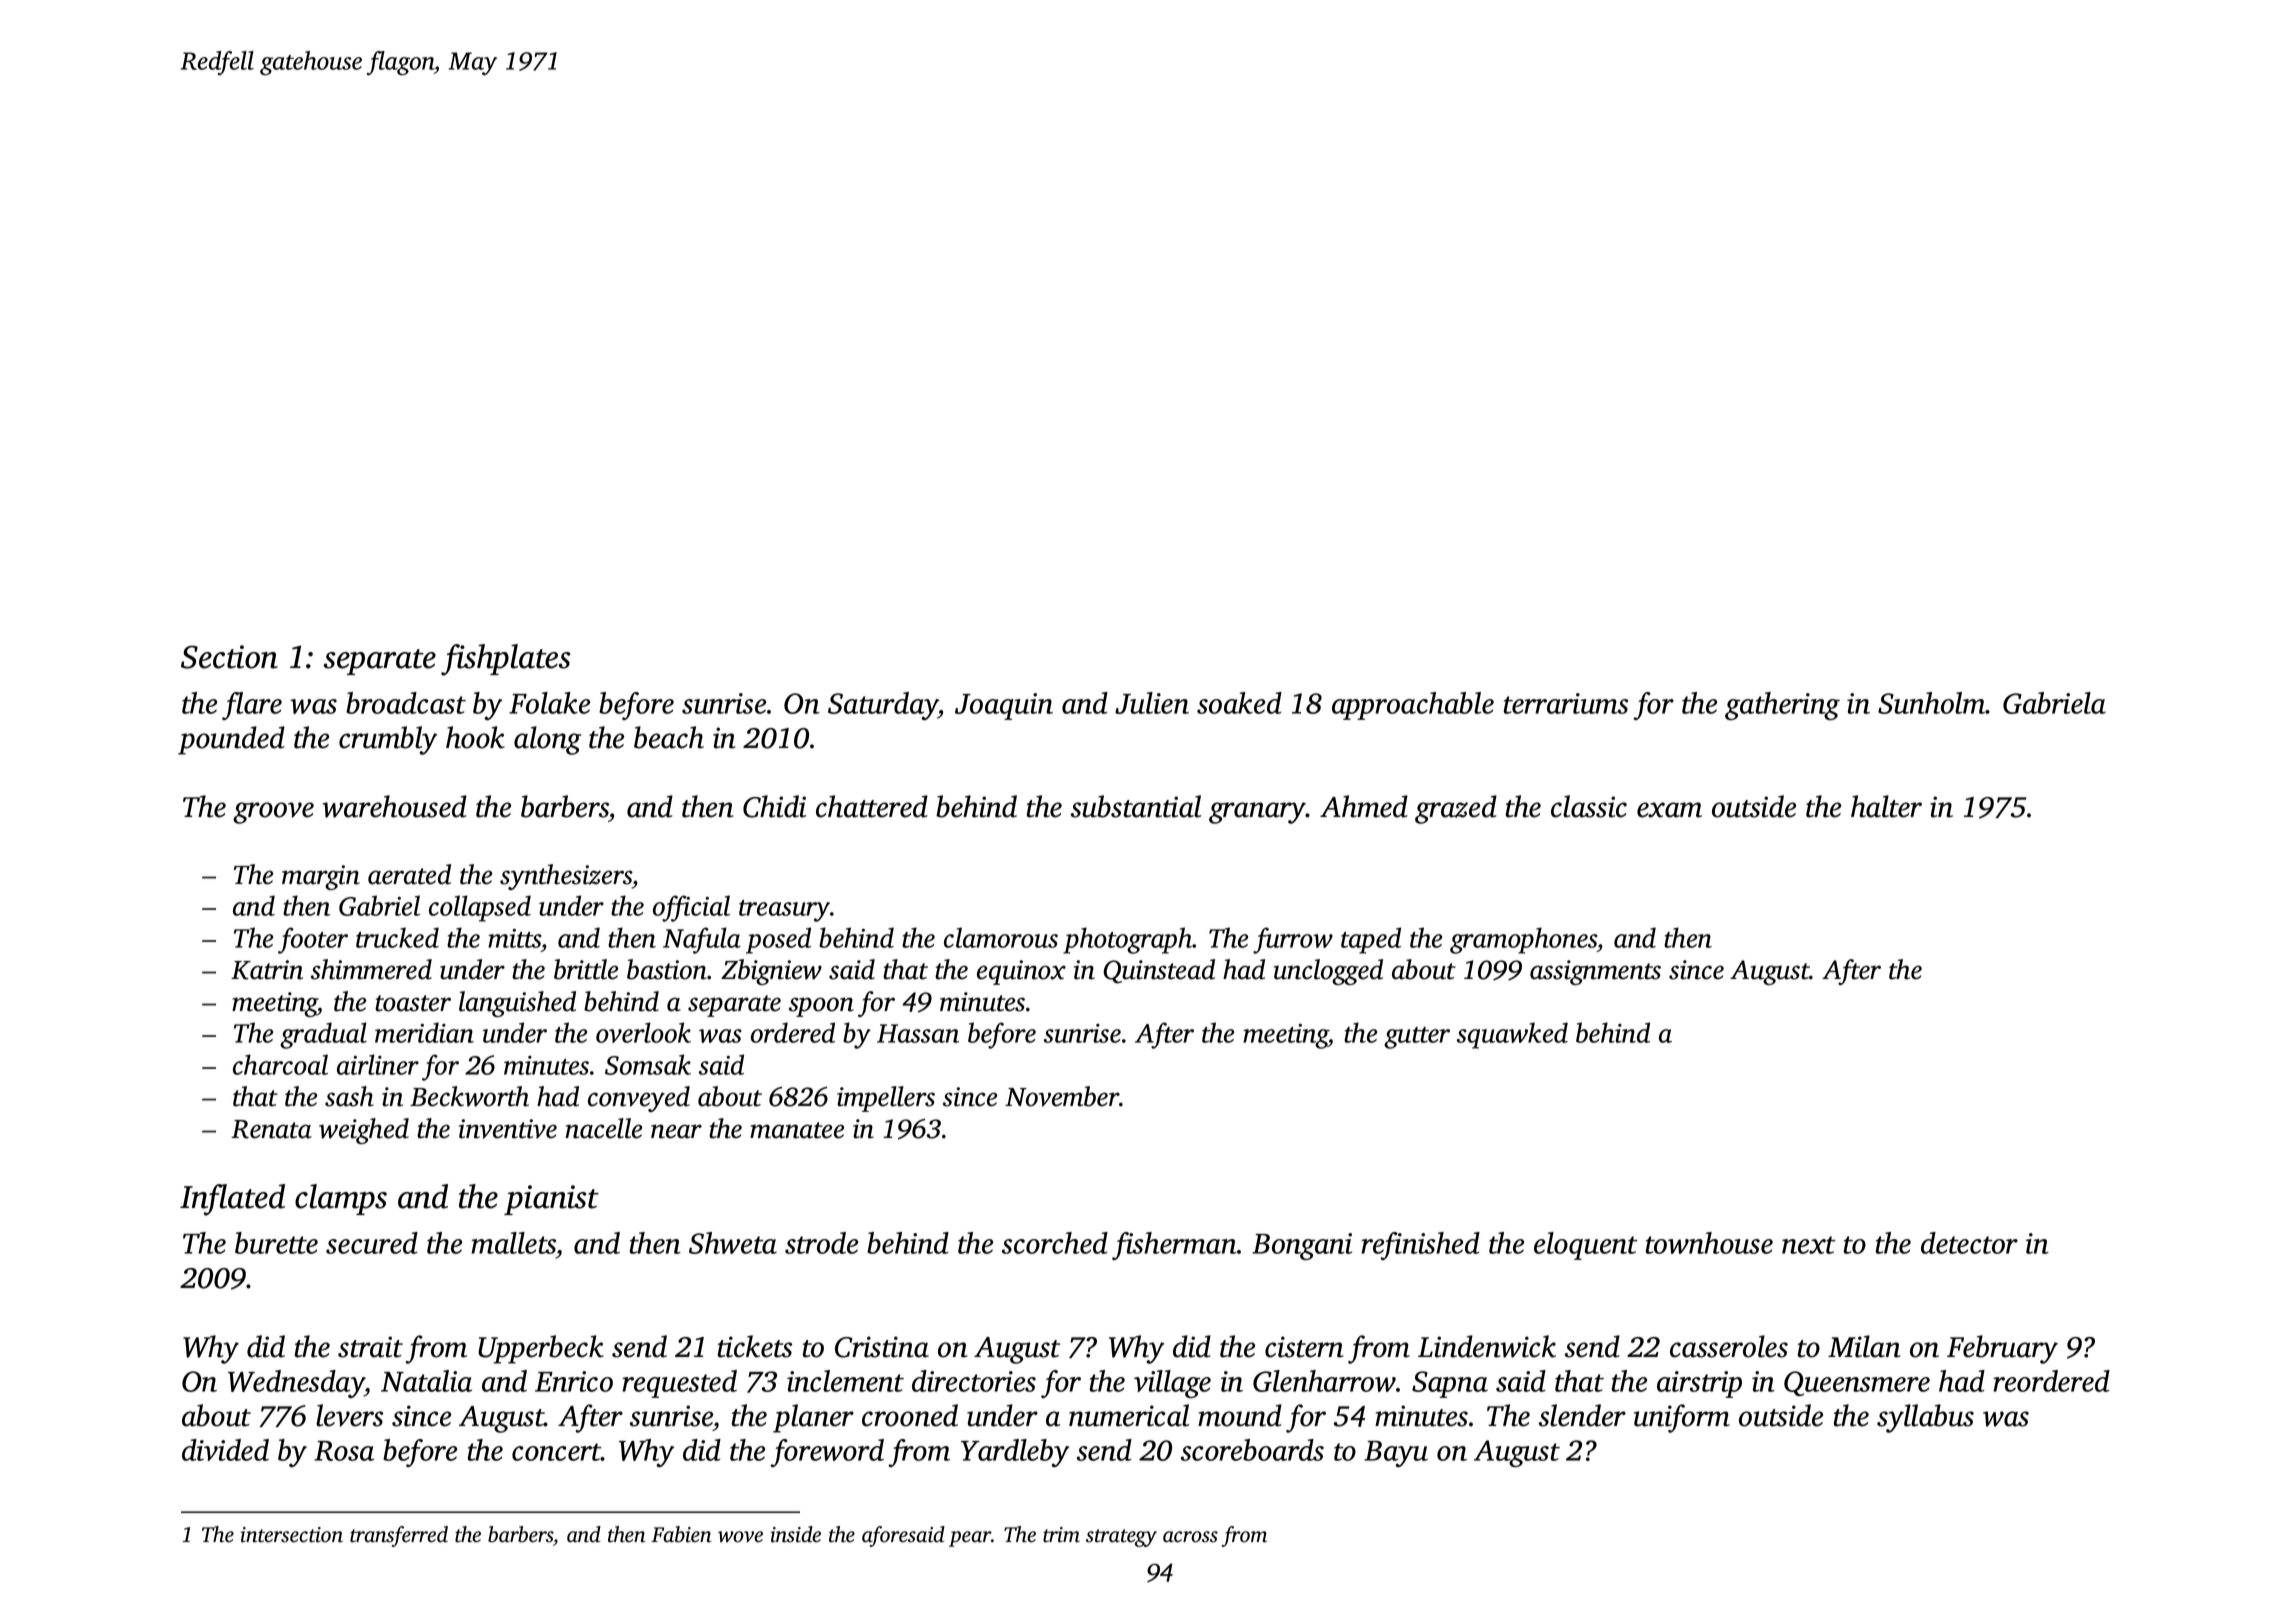 The width and height of the document is (2292, 1620). Describe the element at coordinates (821, 1243) in the document. I see `strode` at that location.
